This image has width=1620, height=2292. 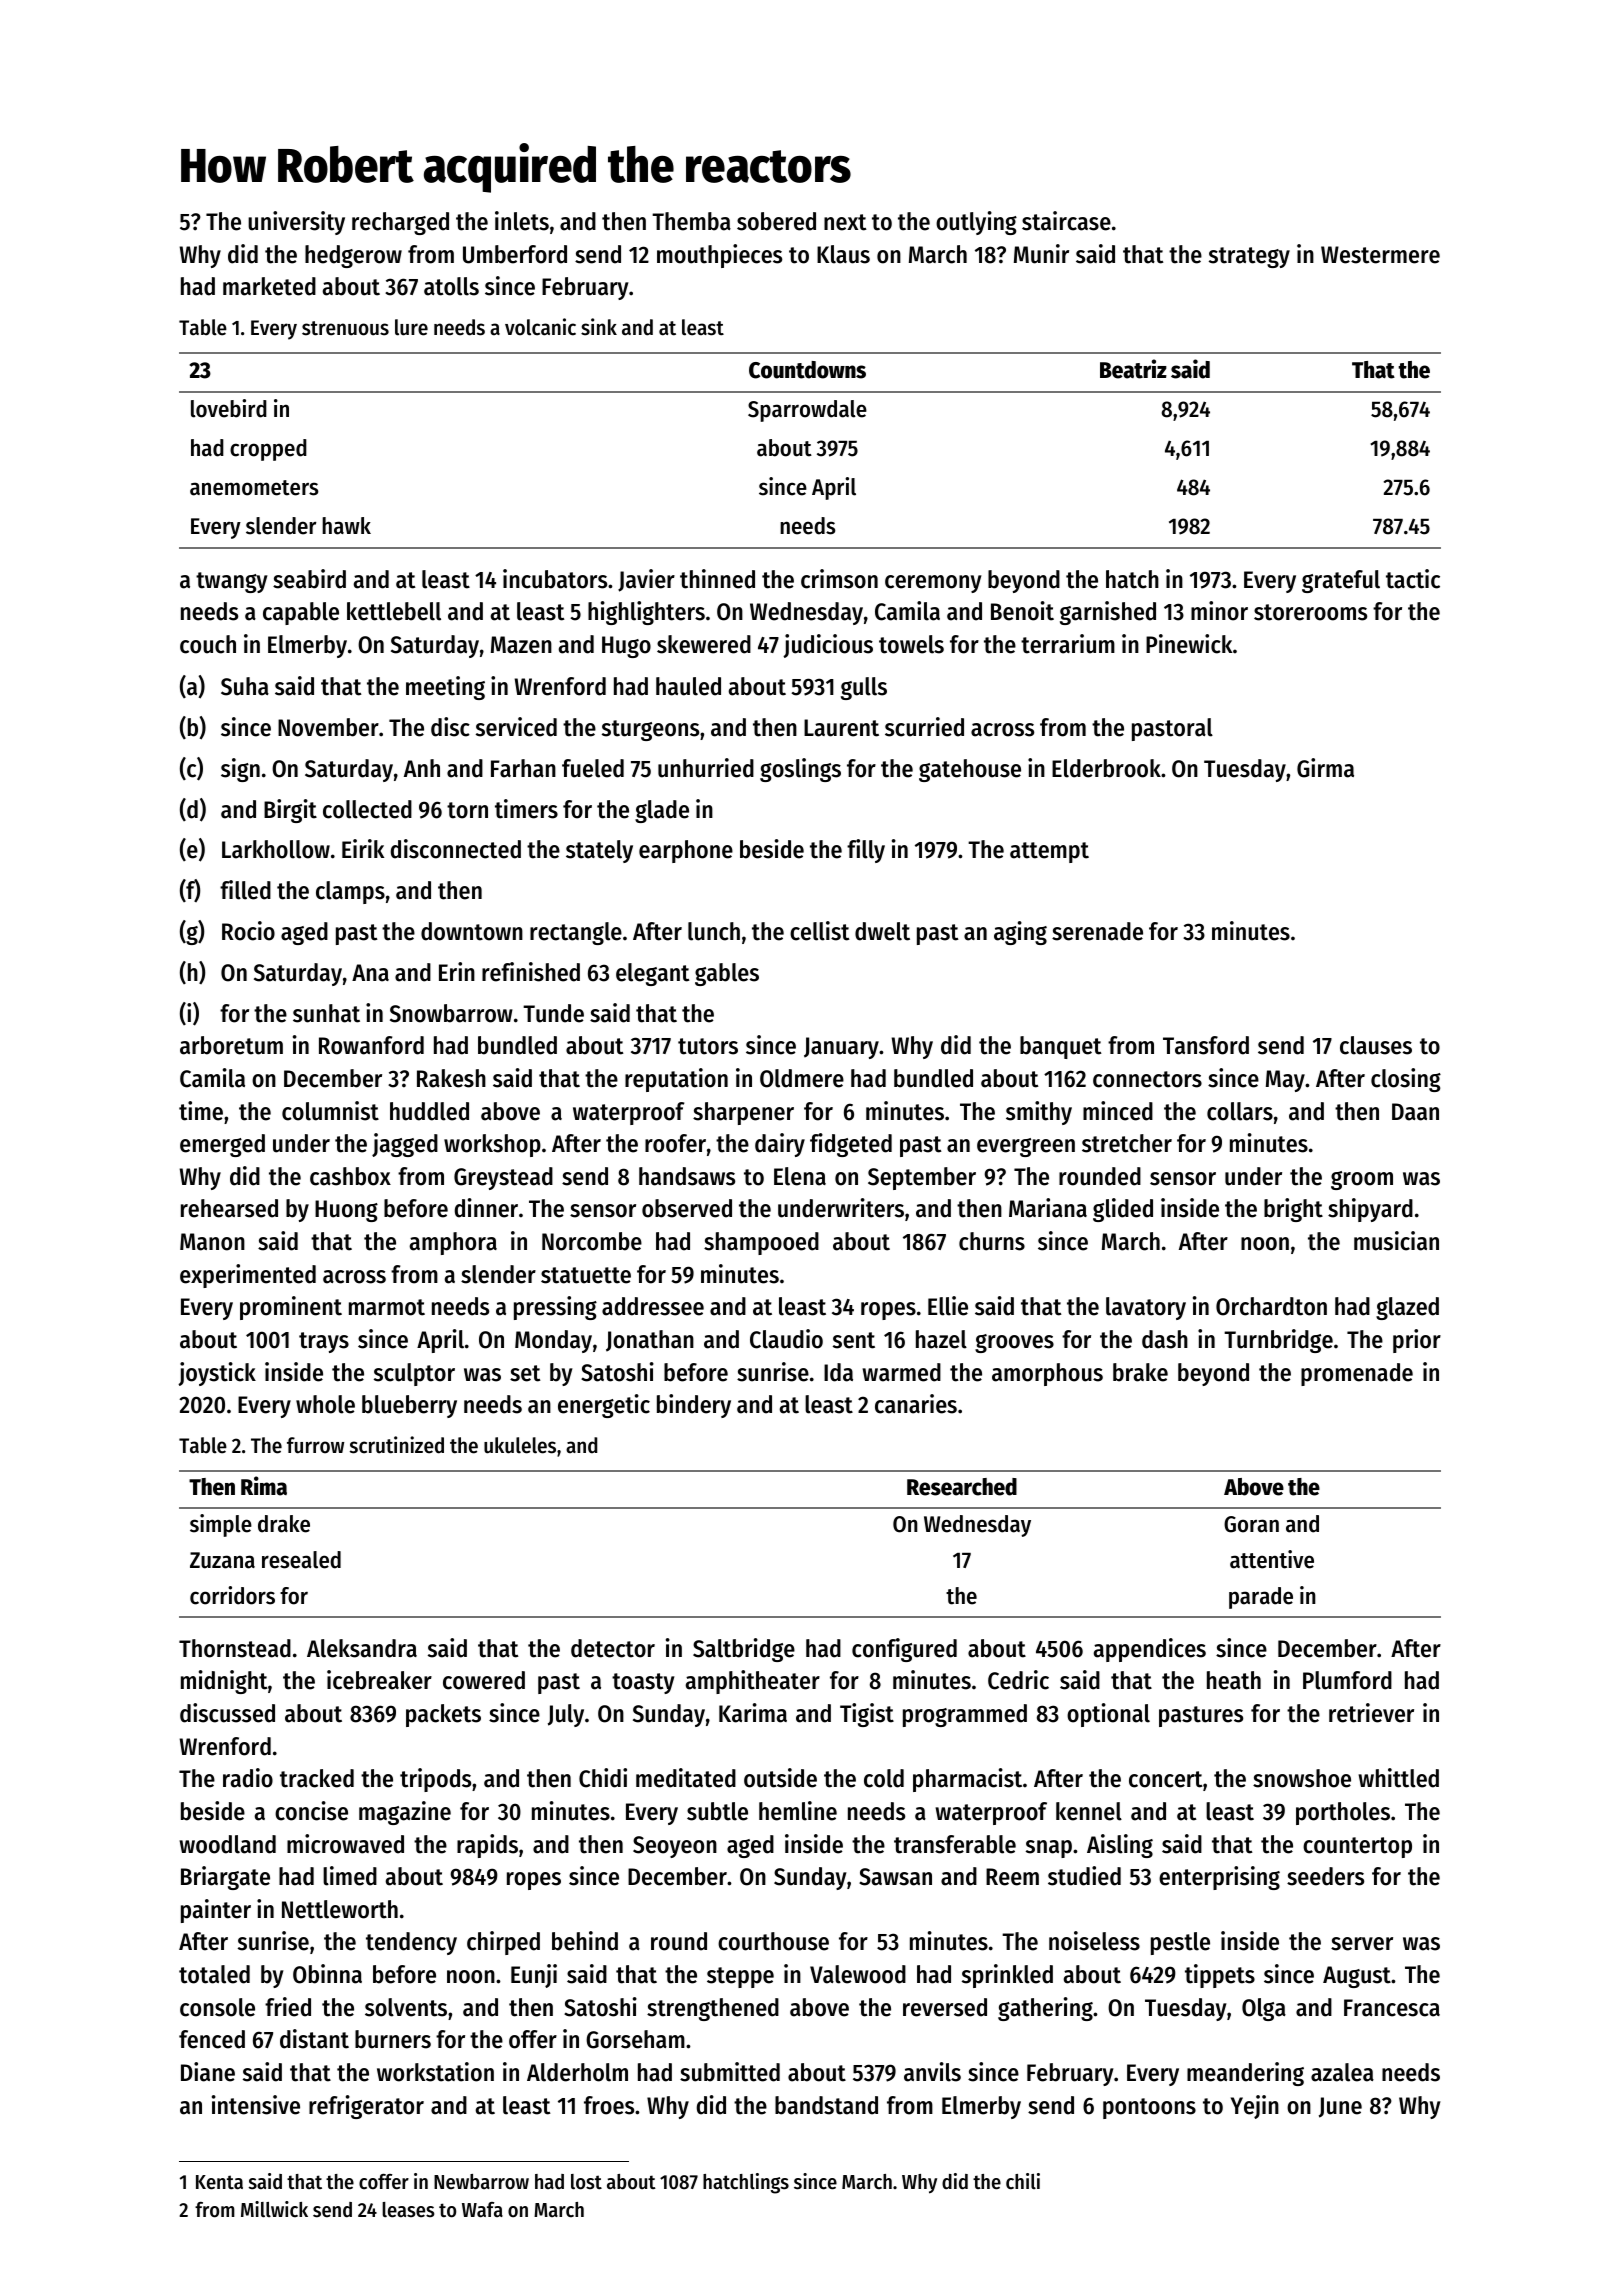 I want to click on dwelt, so click(x=882, y=931).
